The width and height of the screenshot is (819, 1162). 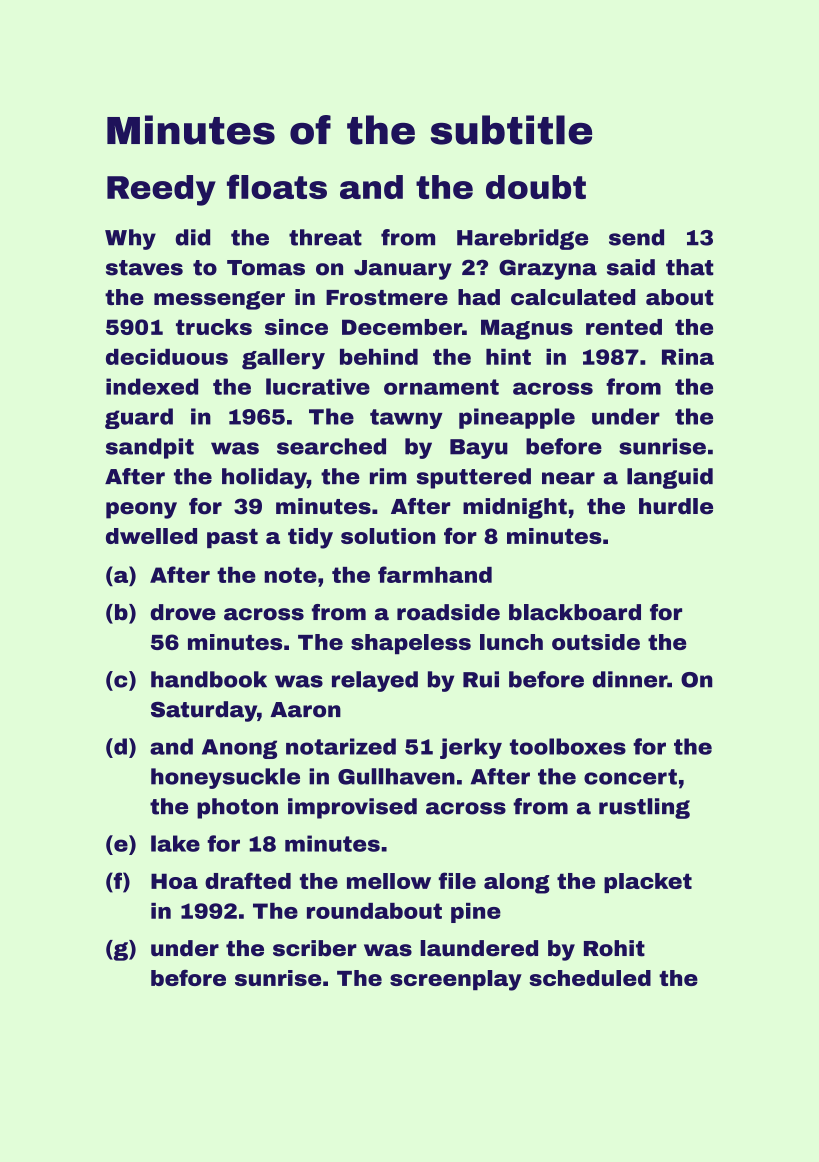 What do you see at coordinates (636, 237) in the screenshot?
I see `send` at bounding box center [636, 237].
